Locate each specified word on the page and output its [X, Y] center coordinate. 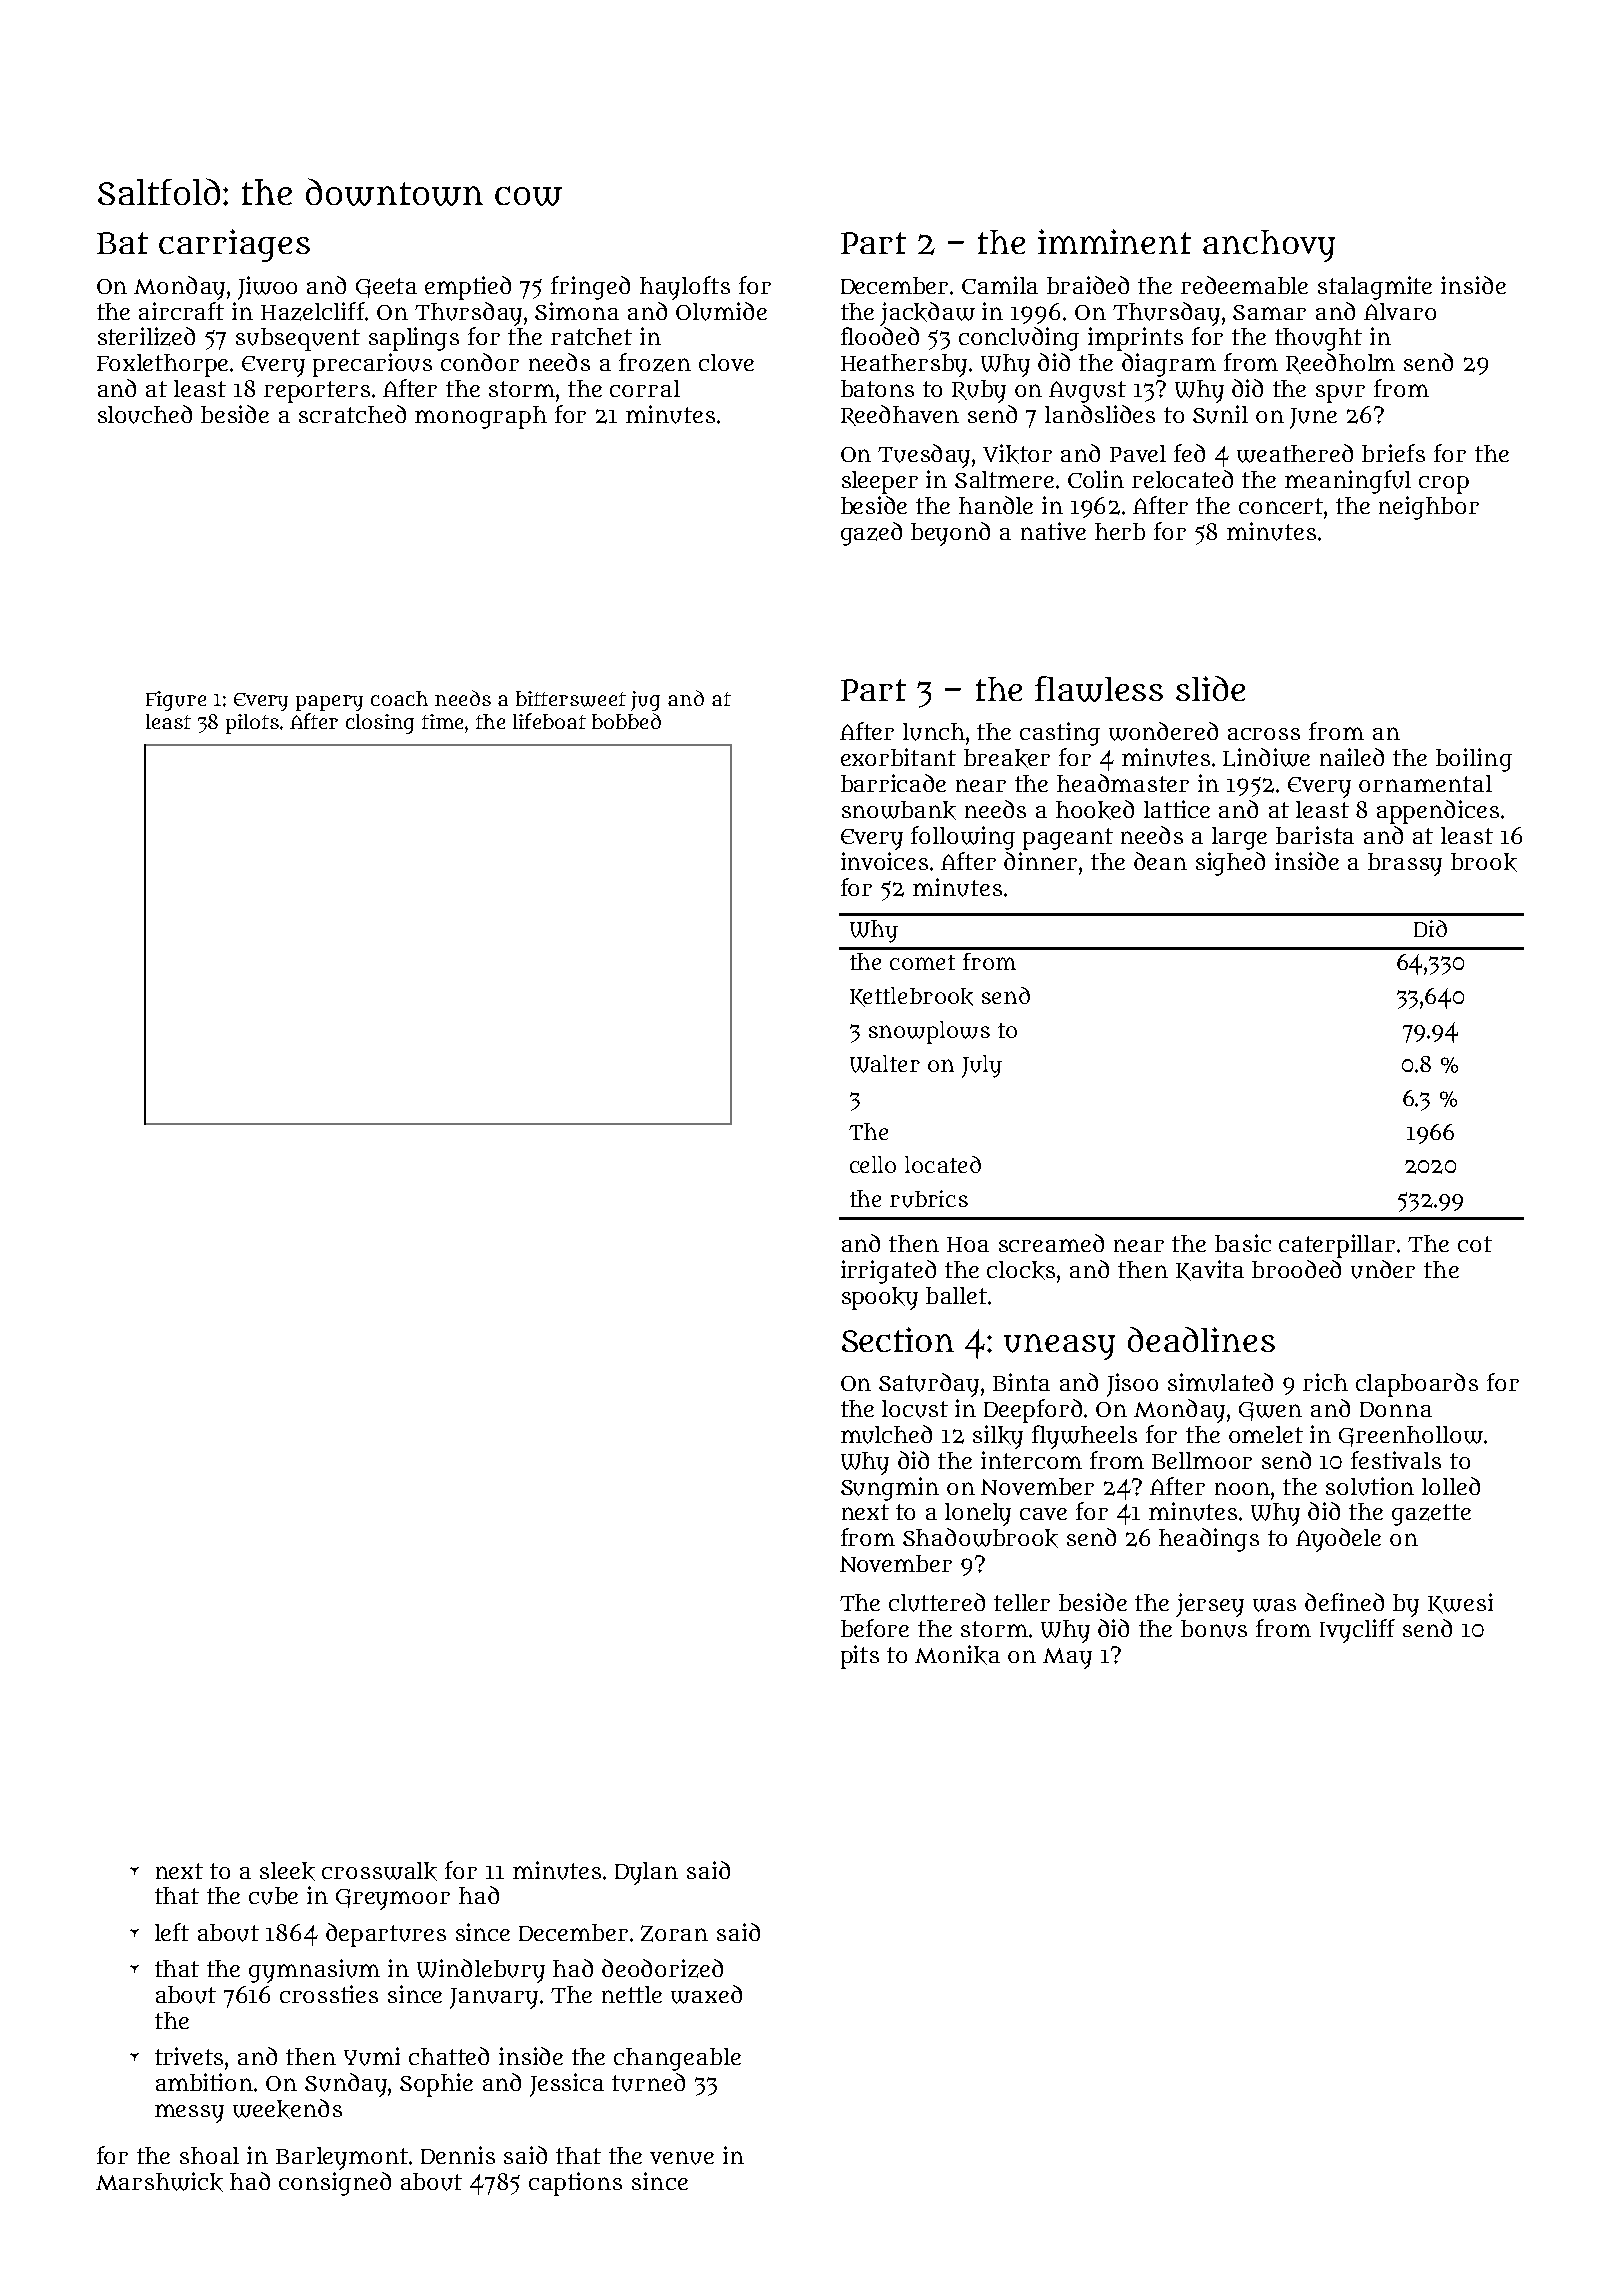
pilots [252, 724]
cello [873, 1164]
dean [1160, 861]
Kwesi [1460, 1603]
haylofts [685, 288]
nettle [632, 1994]
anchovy [1269, 246]
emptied [468, 288]
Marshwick [159, 2182]
